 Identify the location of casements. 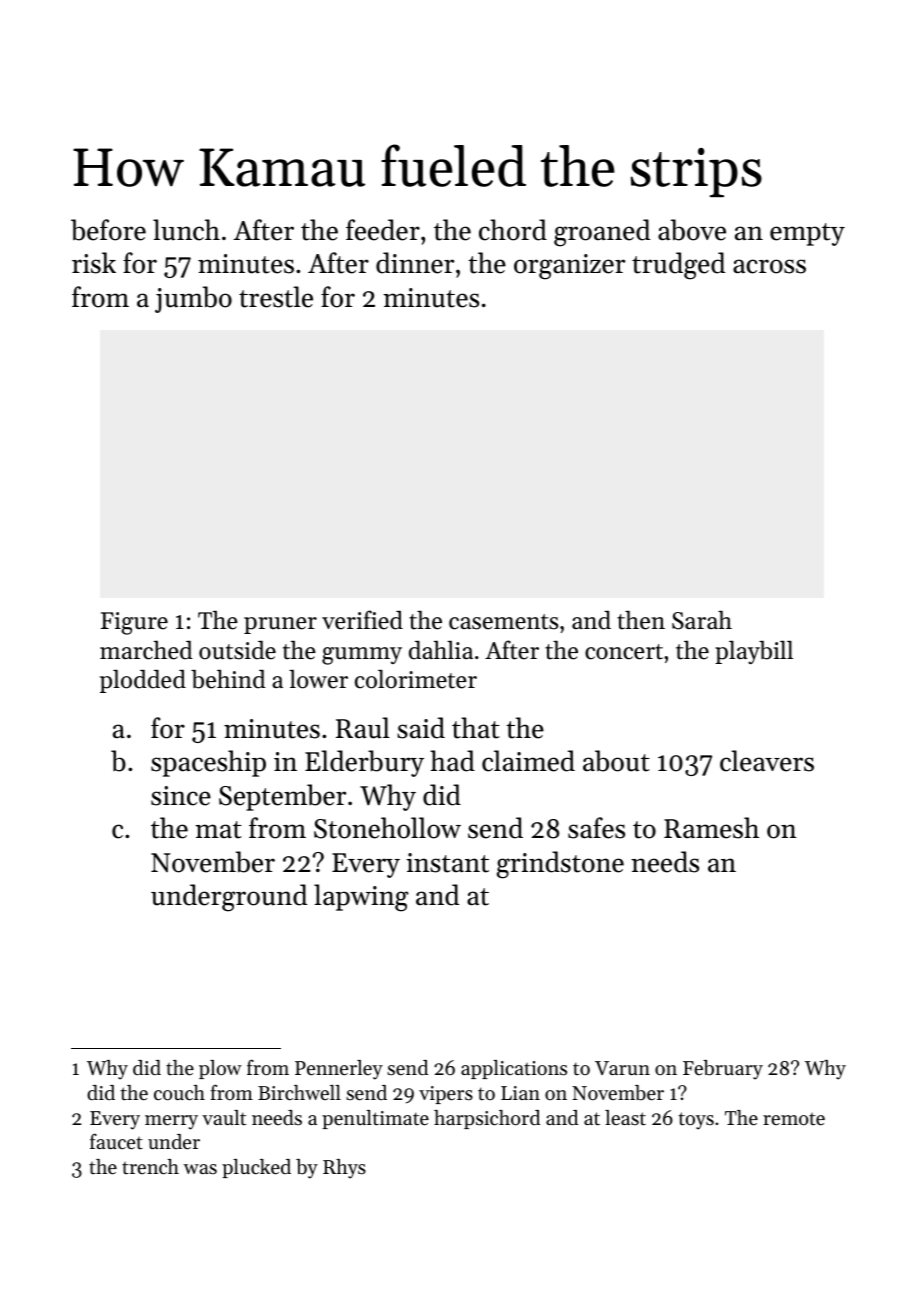
(504, 622).
